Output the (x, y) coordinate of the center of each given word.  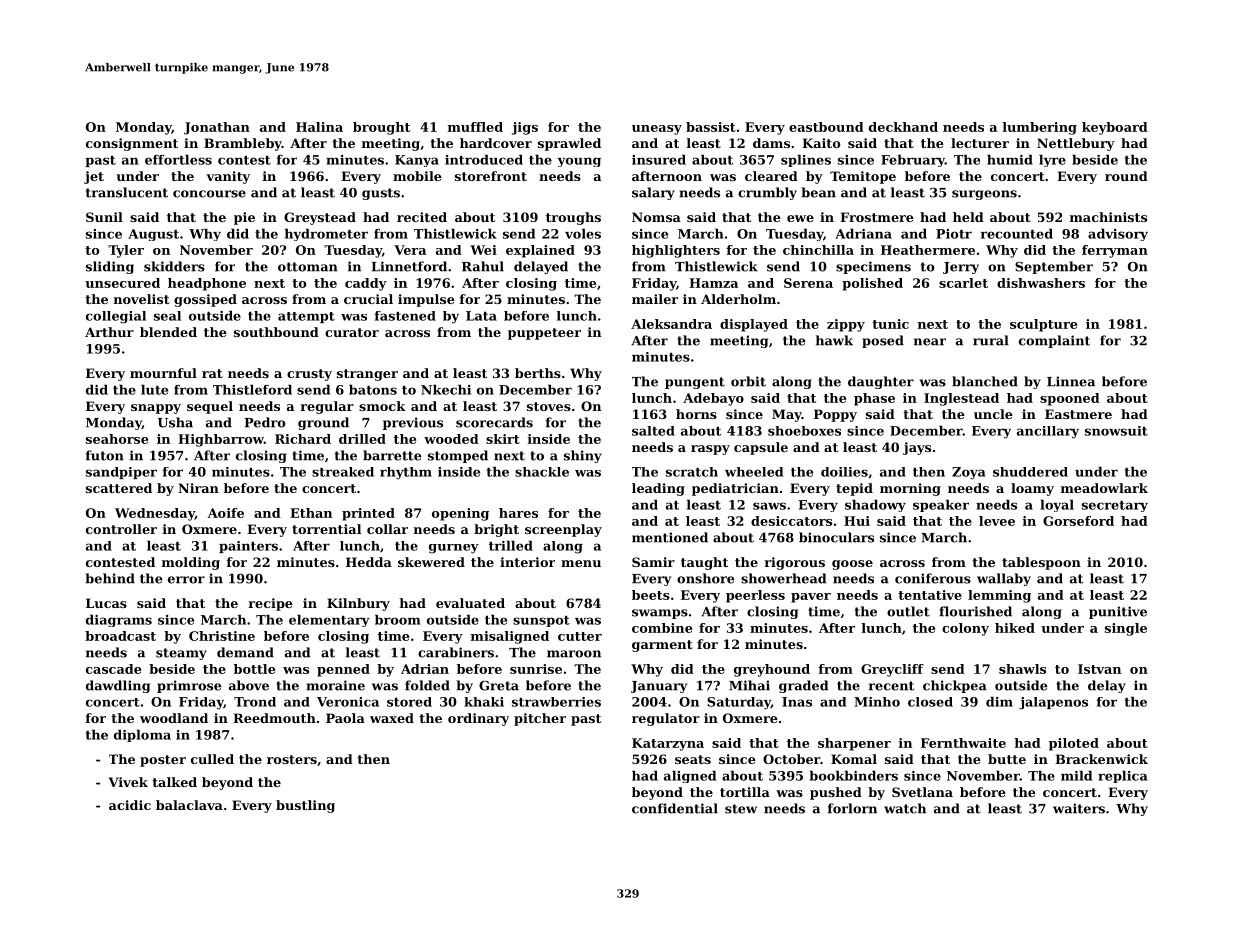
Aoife (225, 513)
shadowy (875, 505)
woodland (174, 718)
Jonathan (217, 128)
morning (910, 489)
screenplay (563, 530)
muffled (475, 127)
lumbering (1040, 128)
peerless (755, 596)
